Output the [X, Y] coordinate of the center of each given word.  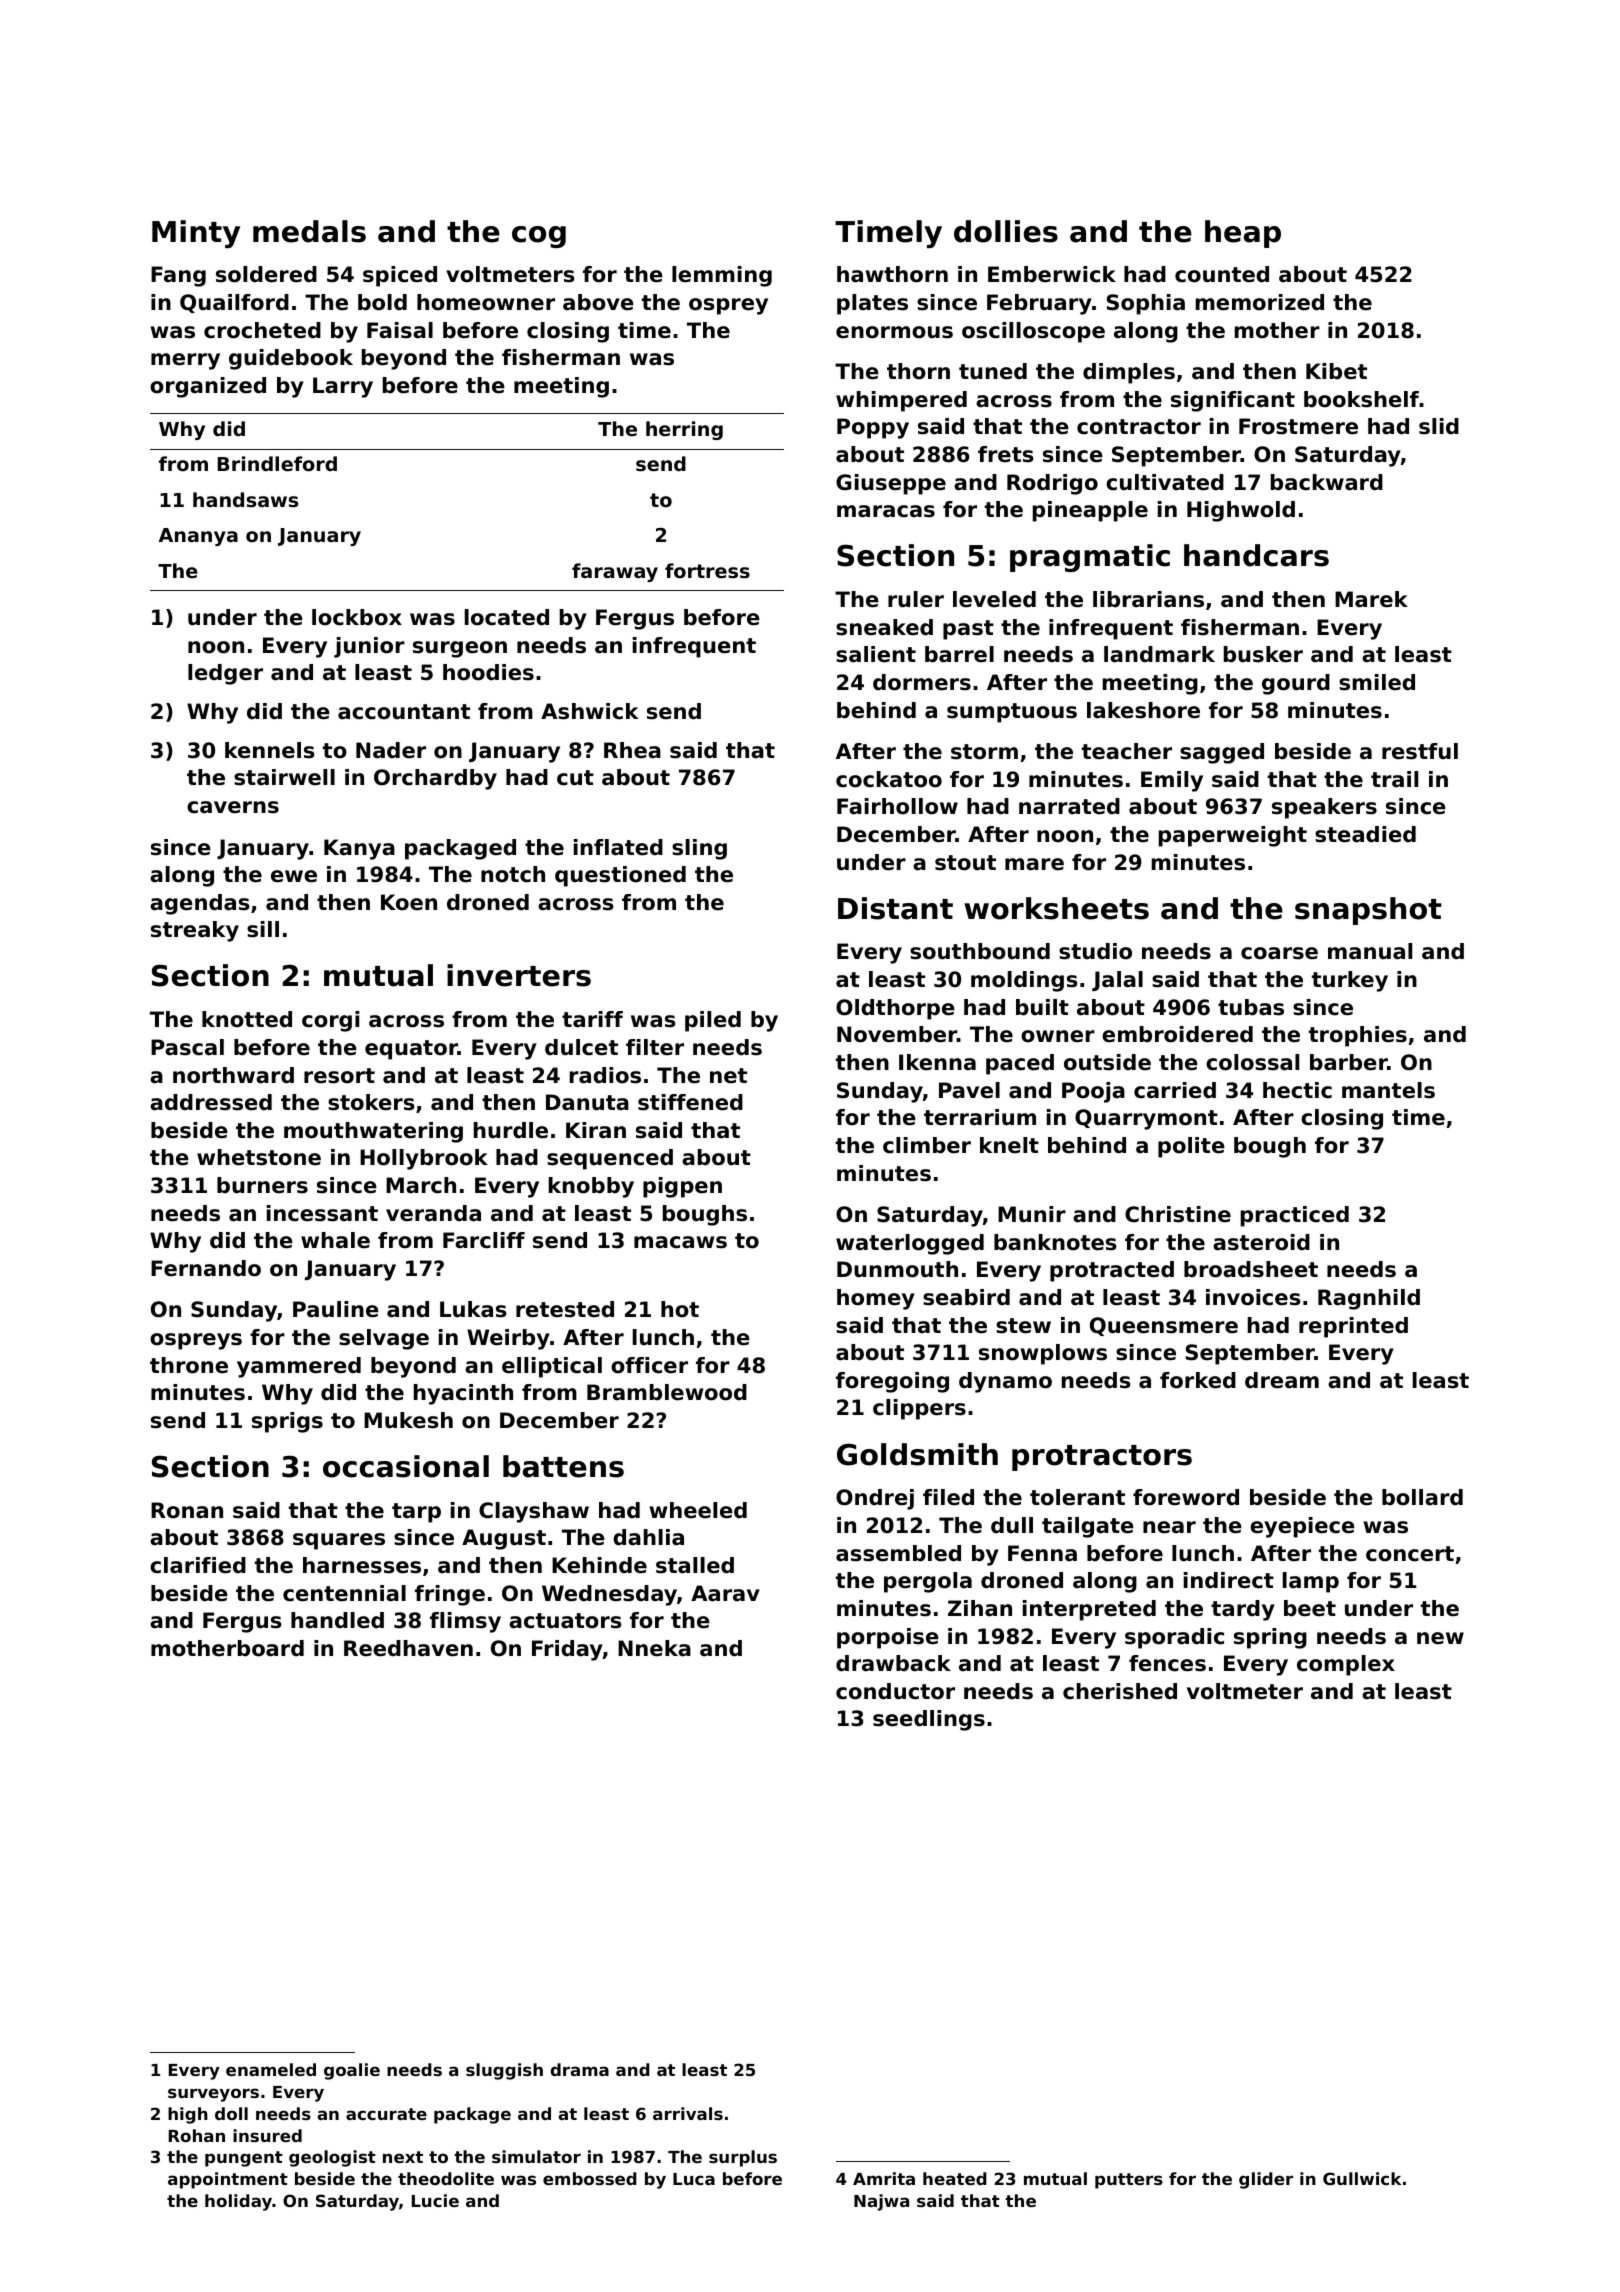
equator [411, 1050]
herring [684, 430]
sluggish [504, 2071]
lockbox [357, 617]
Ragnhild [1369, 1299]
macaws [680, 1242]
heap [1243, 234]
